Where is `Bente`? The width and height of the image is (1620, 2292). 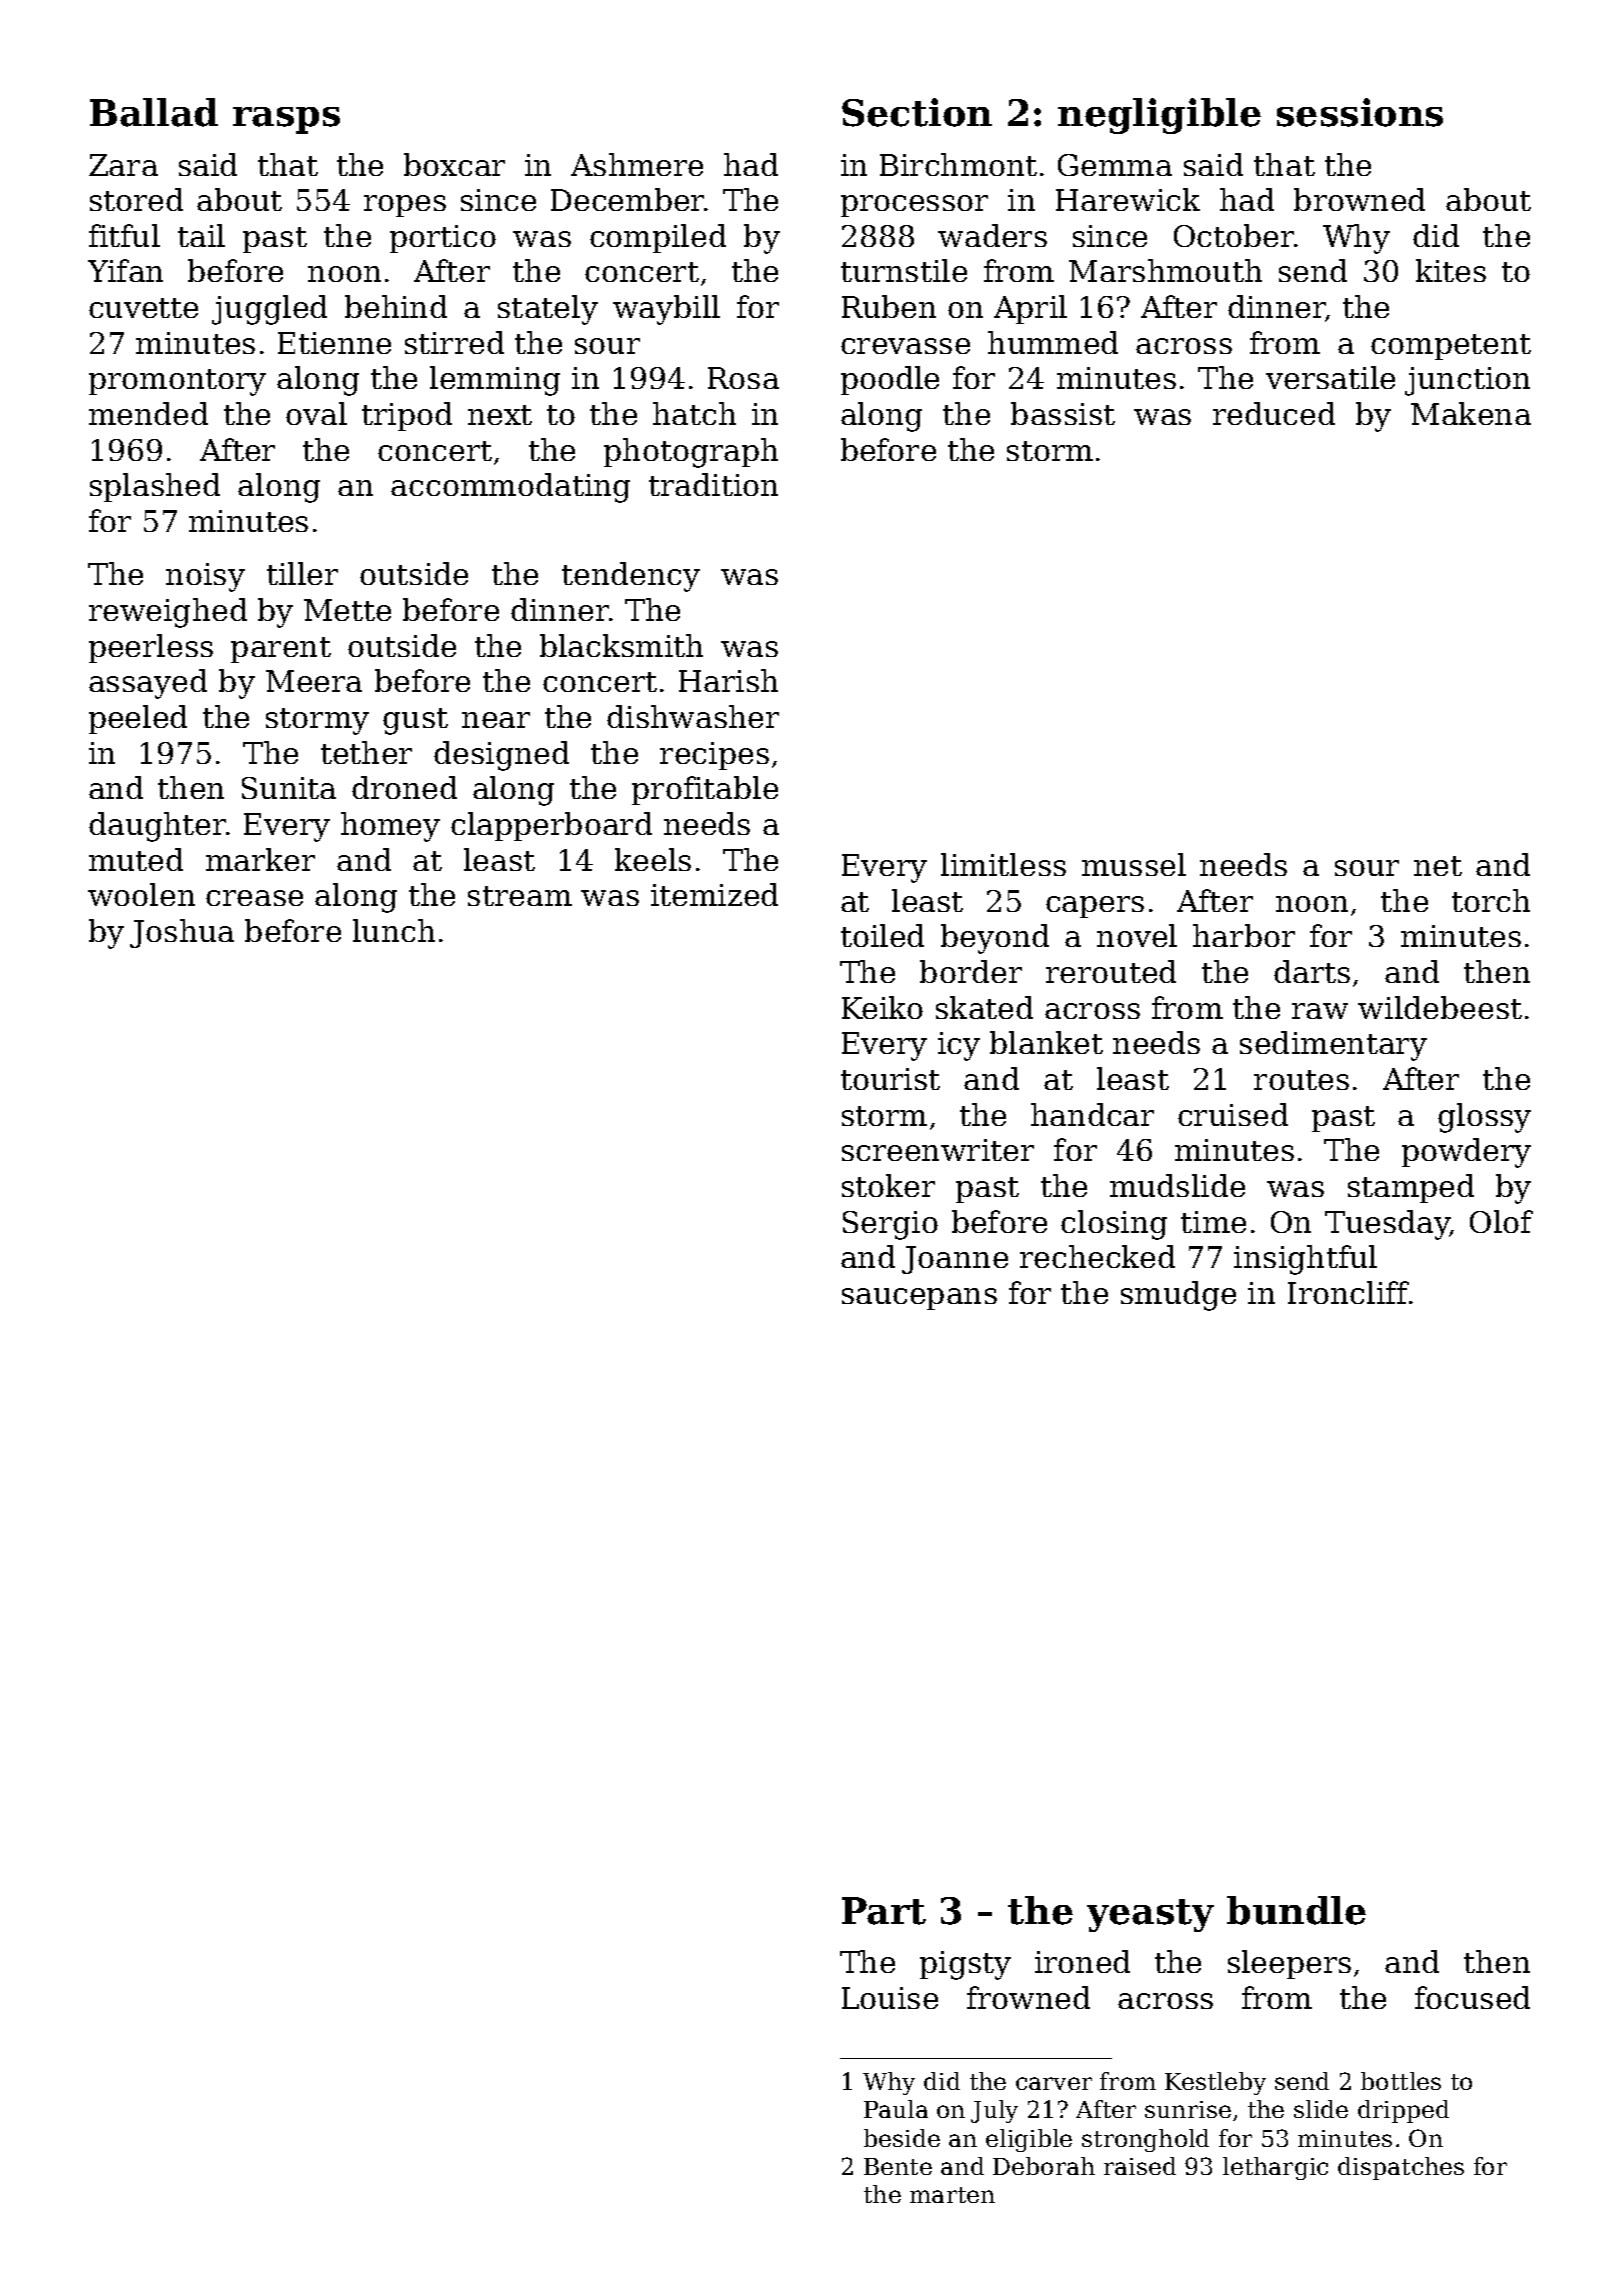
Bente is located at coordinates (898, 2166).
